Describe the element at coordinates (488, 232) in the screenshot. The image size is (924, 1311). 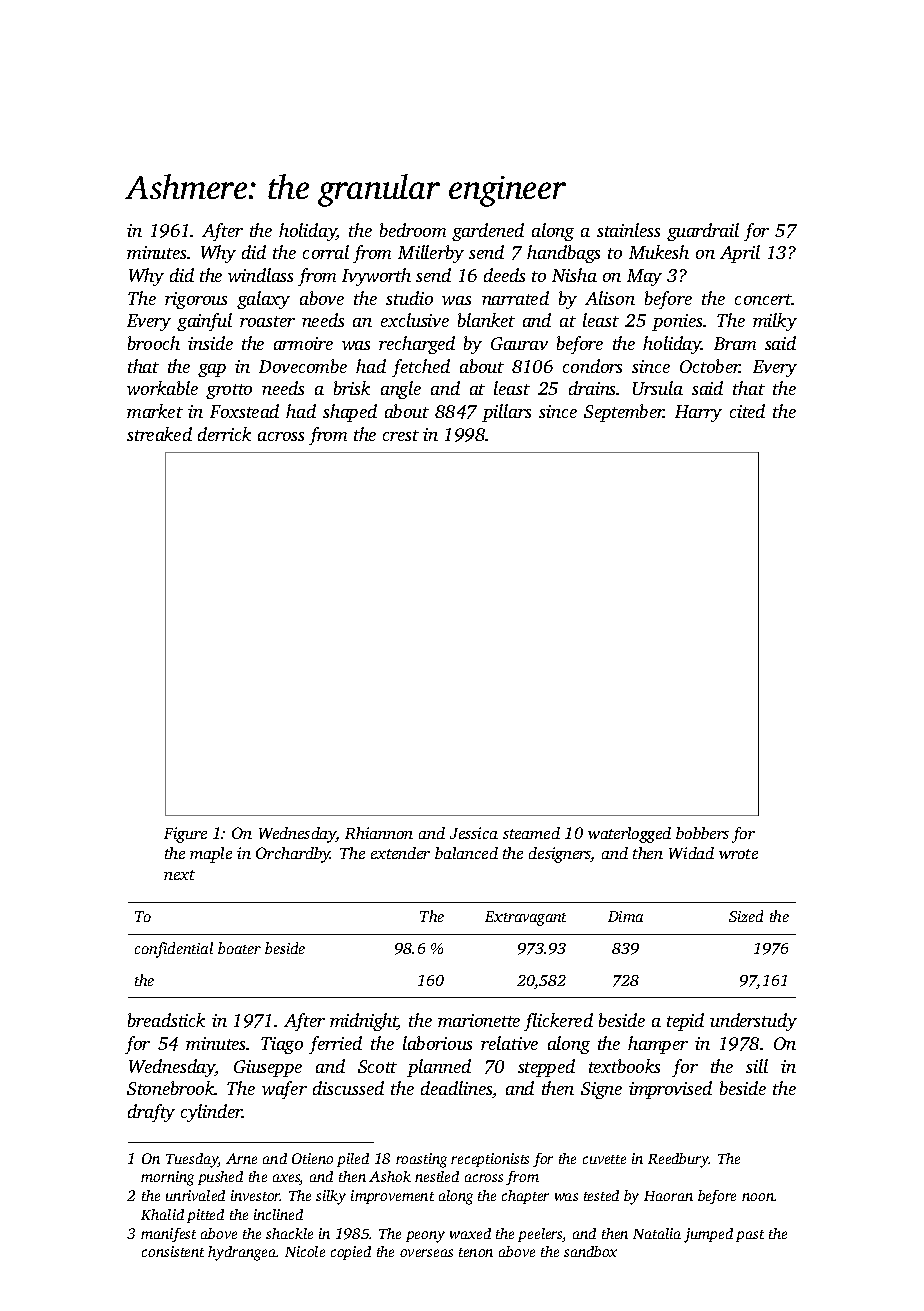
I see `gardened` at that location.
